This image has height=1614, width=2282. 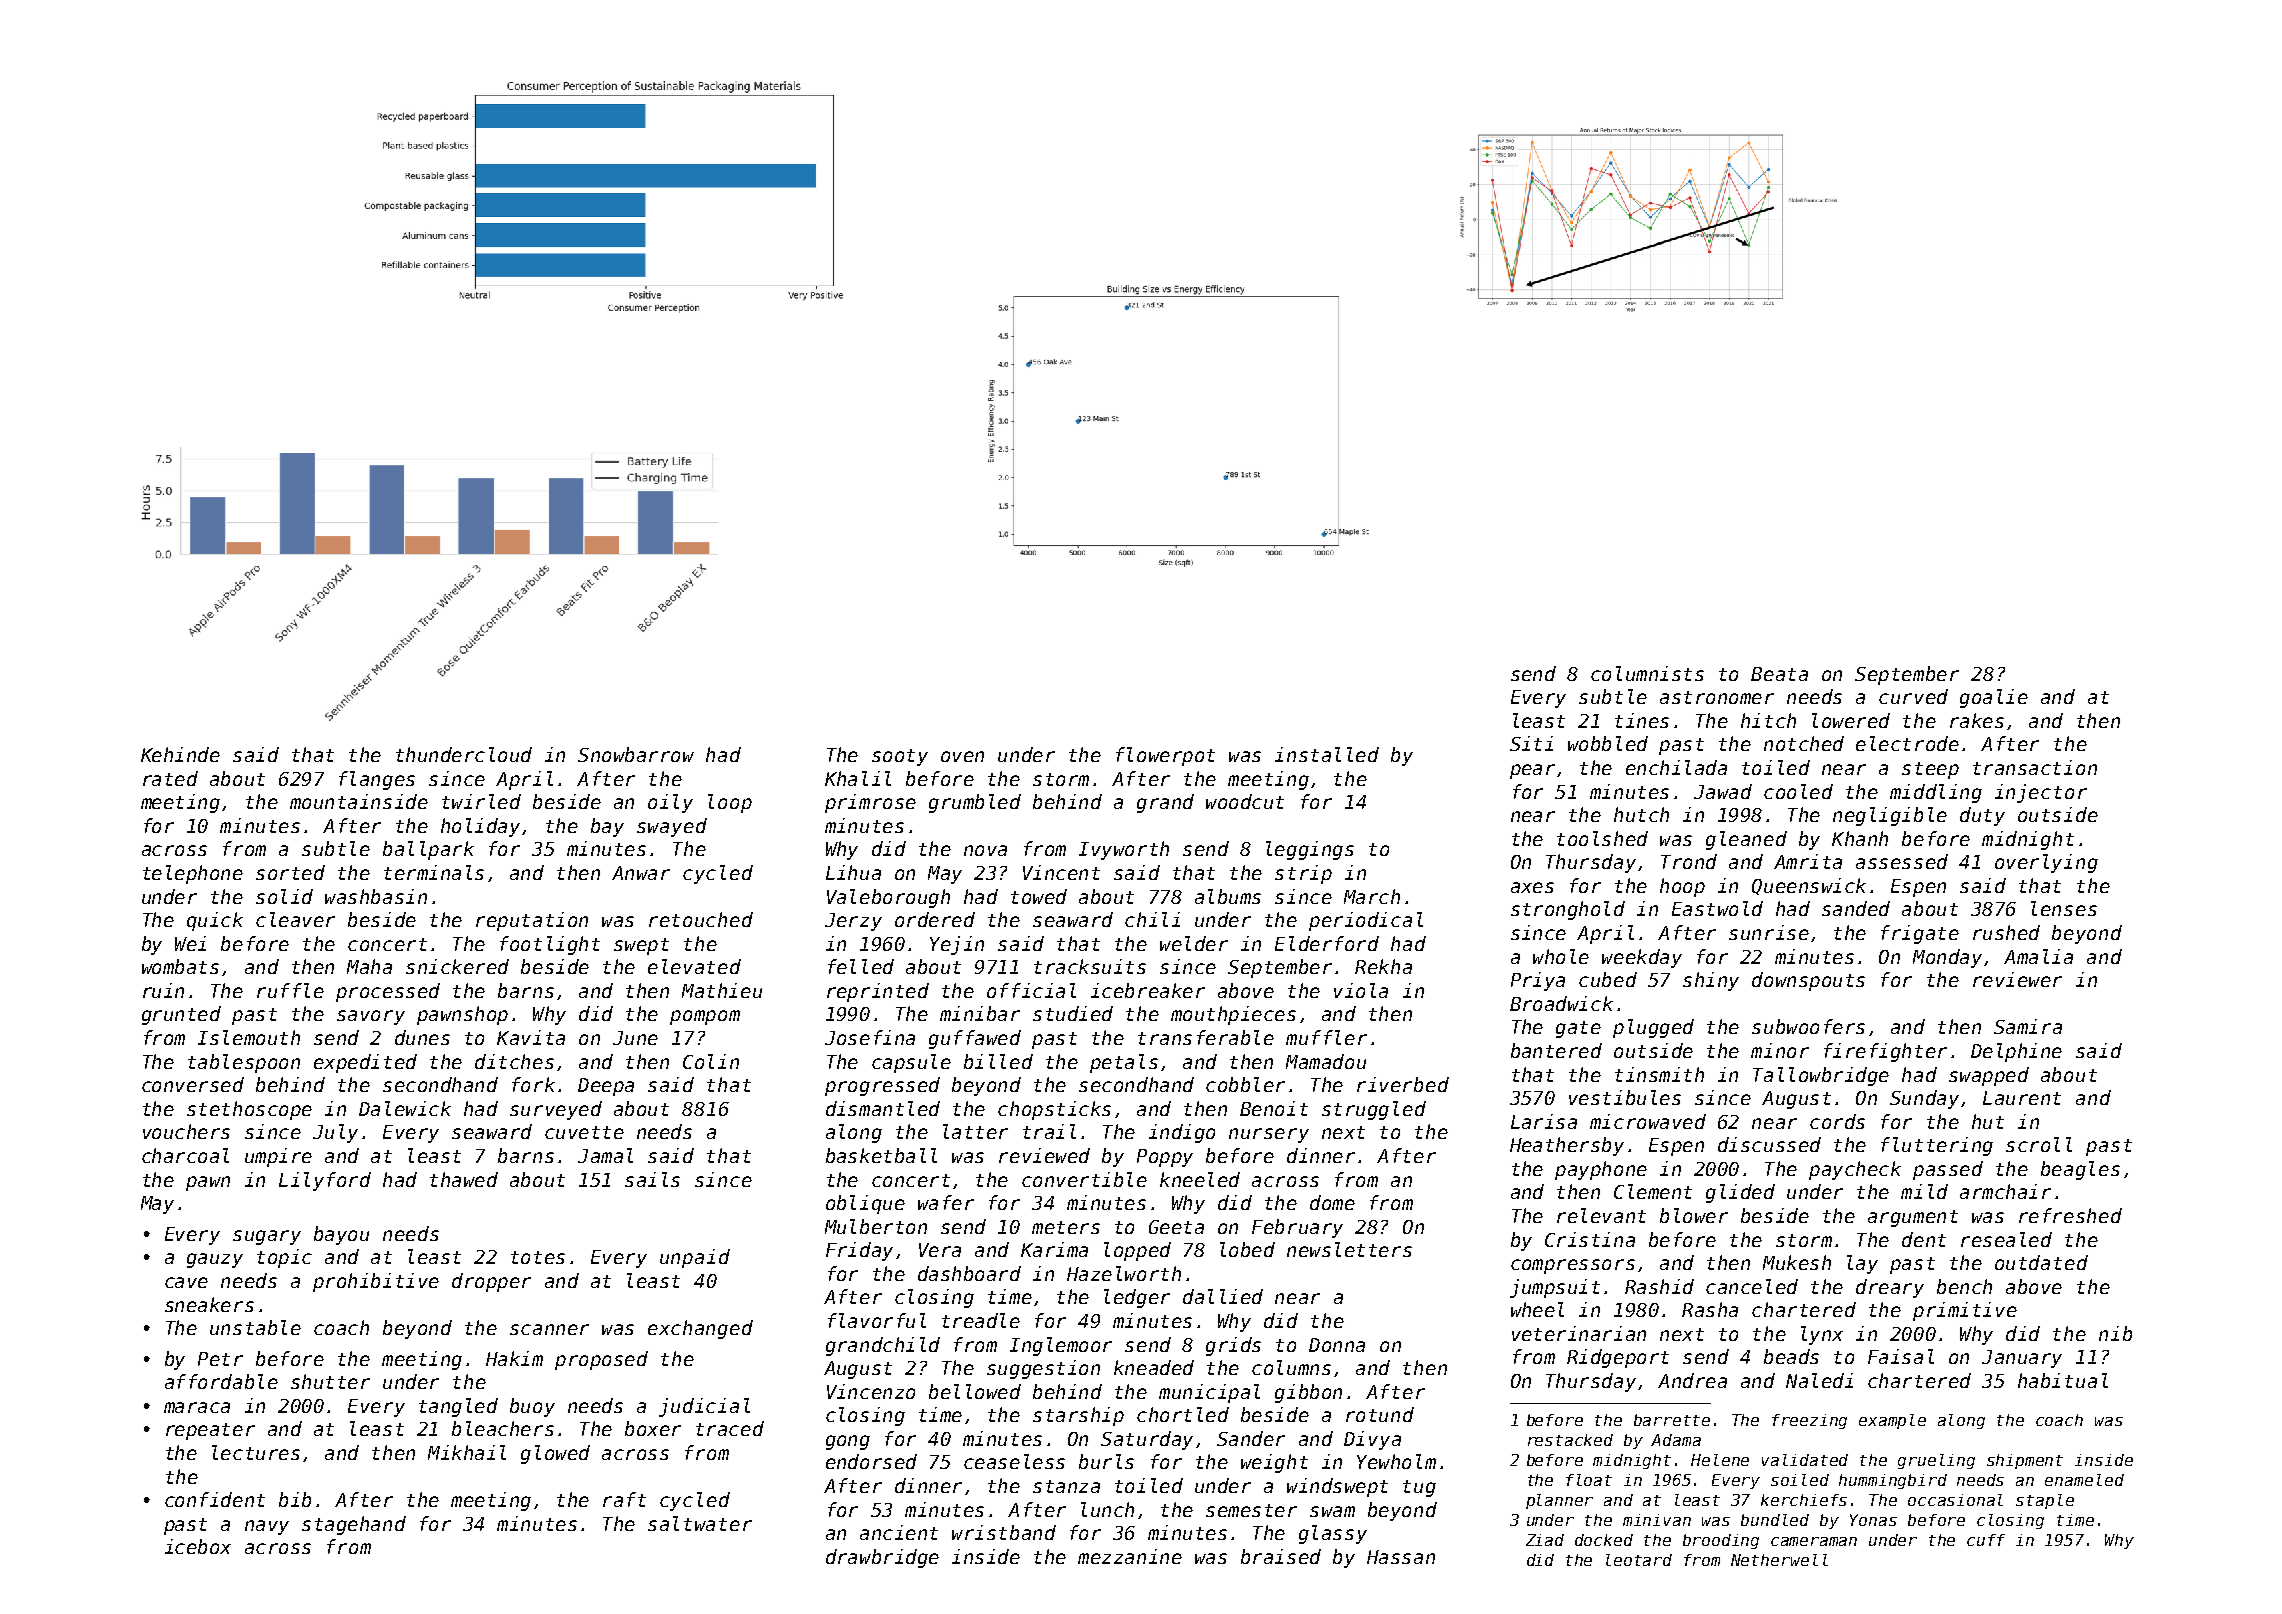 What do you see at coordinates (1245, 801) in the image?
I see `woodcut` at bounding box center [1245, 801].
